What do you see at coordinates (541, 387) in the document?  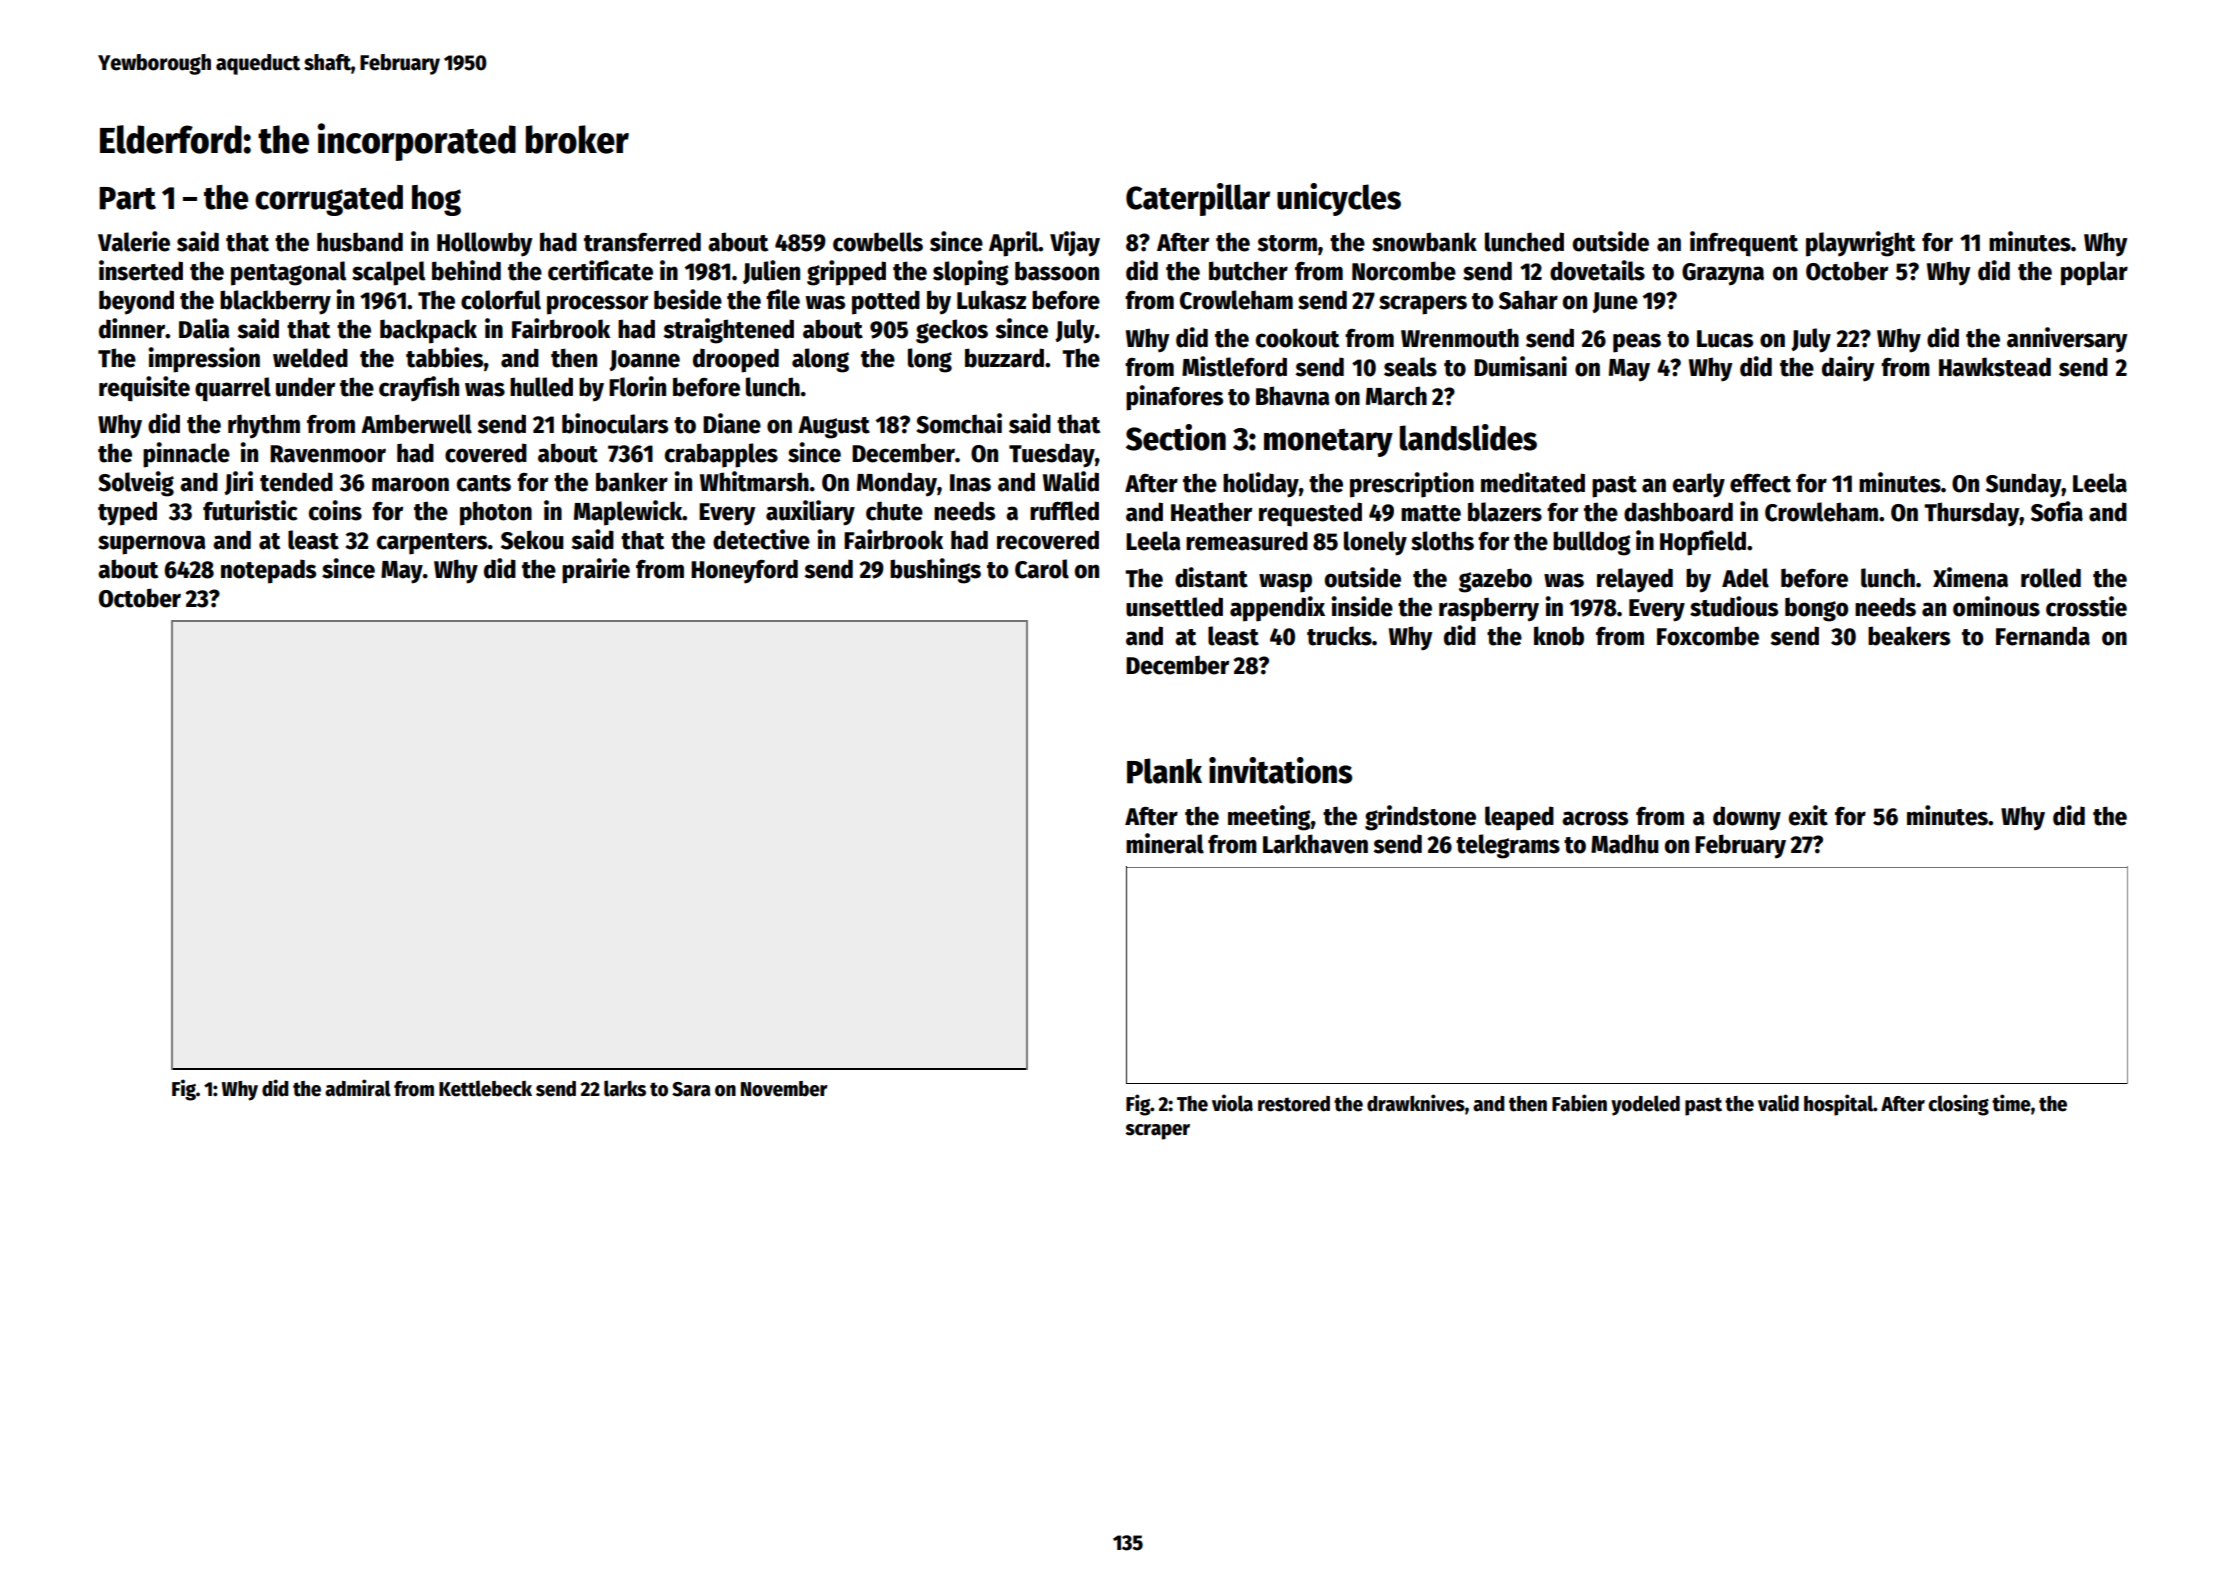 I see `hulled` at bounding box center [541, 387].
